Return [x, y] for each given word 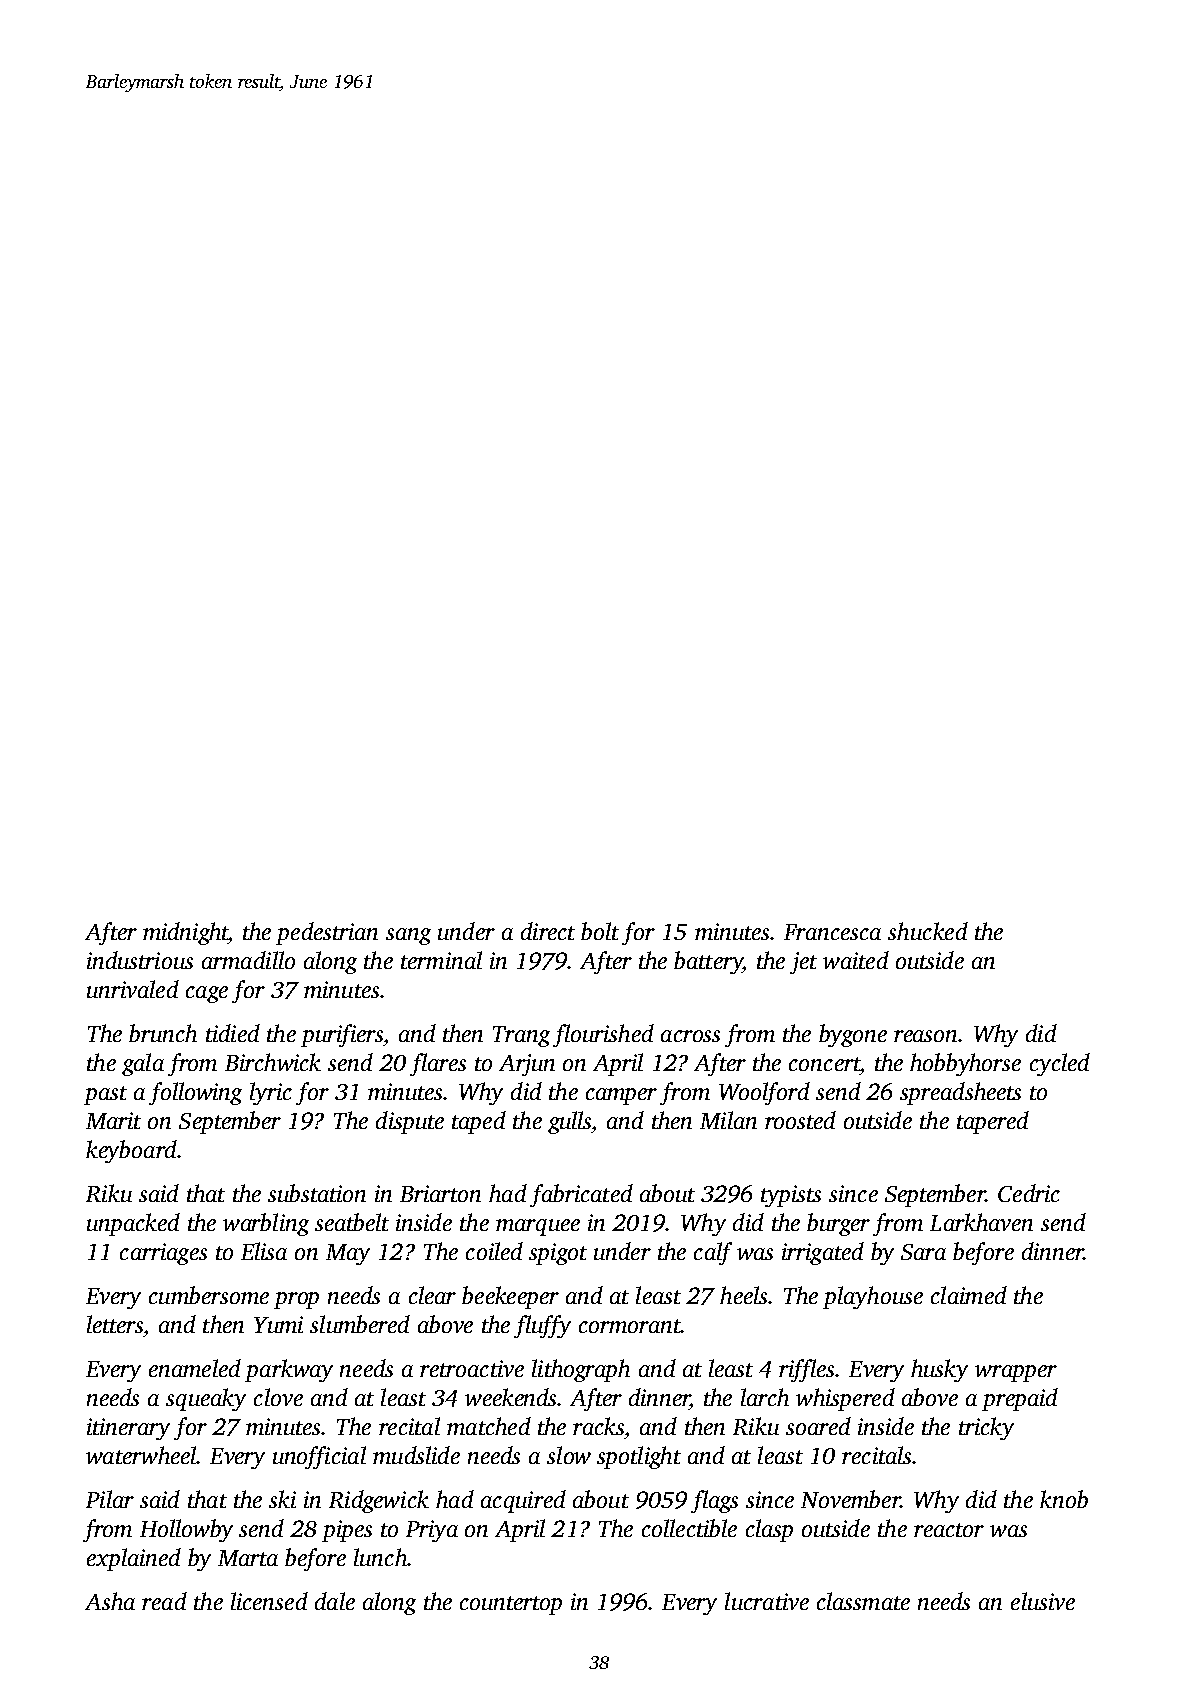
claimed [969, 1295]
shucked [928, 931]
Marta [248, 1558]
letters [115, 1324]
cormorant [630, 1326]
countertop [511, 1605]
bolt [600, 931]
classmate [863, 1601]
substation [317, 1193]
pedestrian [327, 933]
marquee [538, 1227]
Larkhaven [981, 1222]
